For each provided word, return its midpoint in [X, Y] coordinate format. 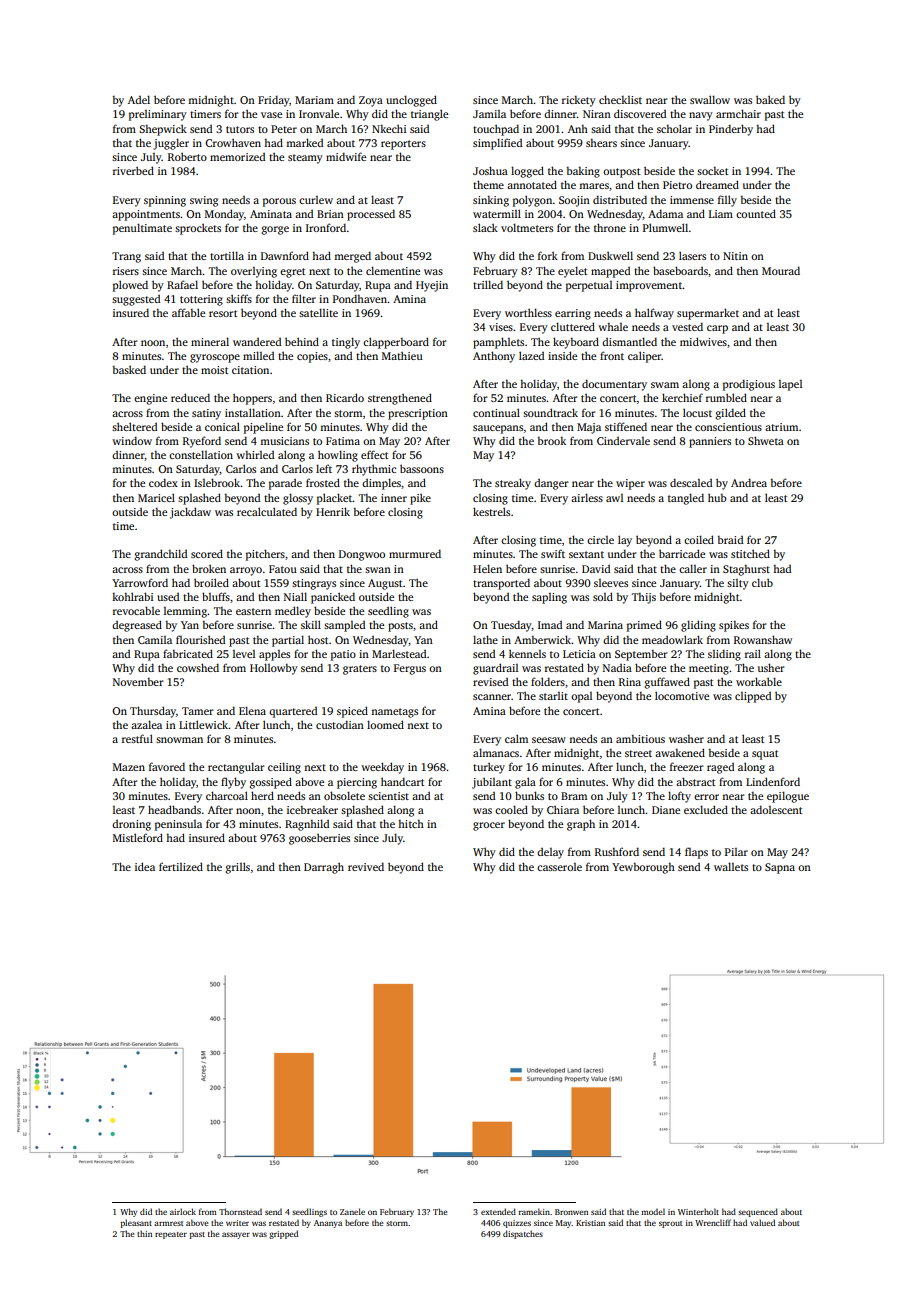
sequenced [758, 1212]
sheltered [134, 426]
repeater [171, 1235]
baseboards [680, 270]
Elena [252, 710]
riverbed [133, 170]
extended [498, 1211]
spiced [352, 712]
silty [738, 584]
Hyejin [432, 286]
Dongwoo [362, 555]
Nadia [617, 668]
